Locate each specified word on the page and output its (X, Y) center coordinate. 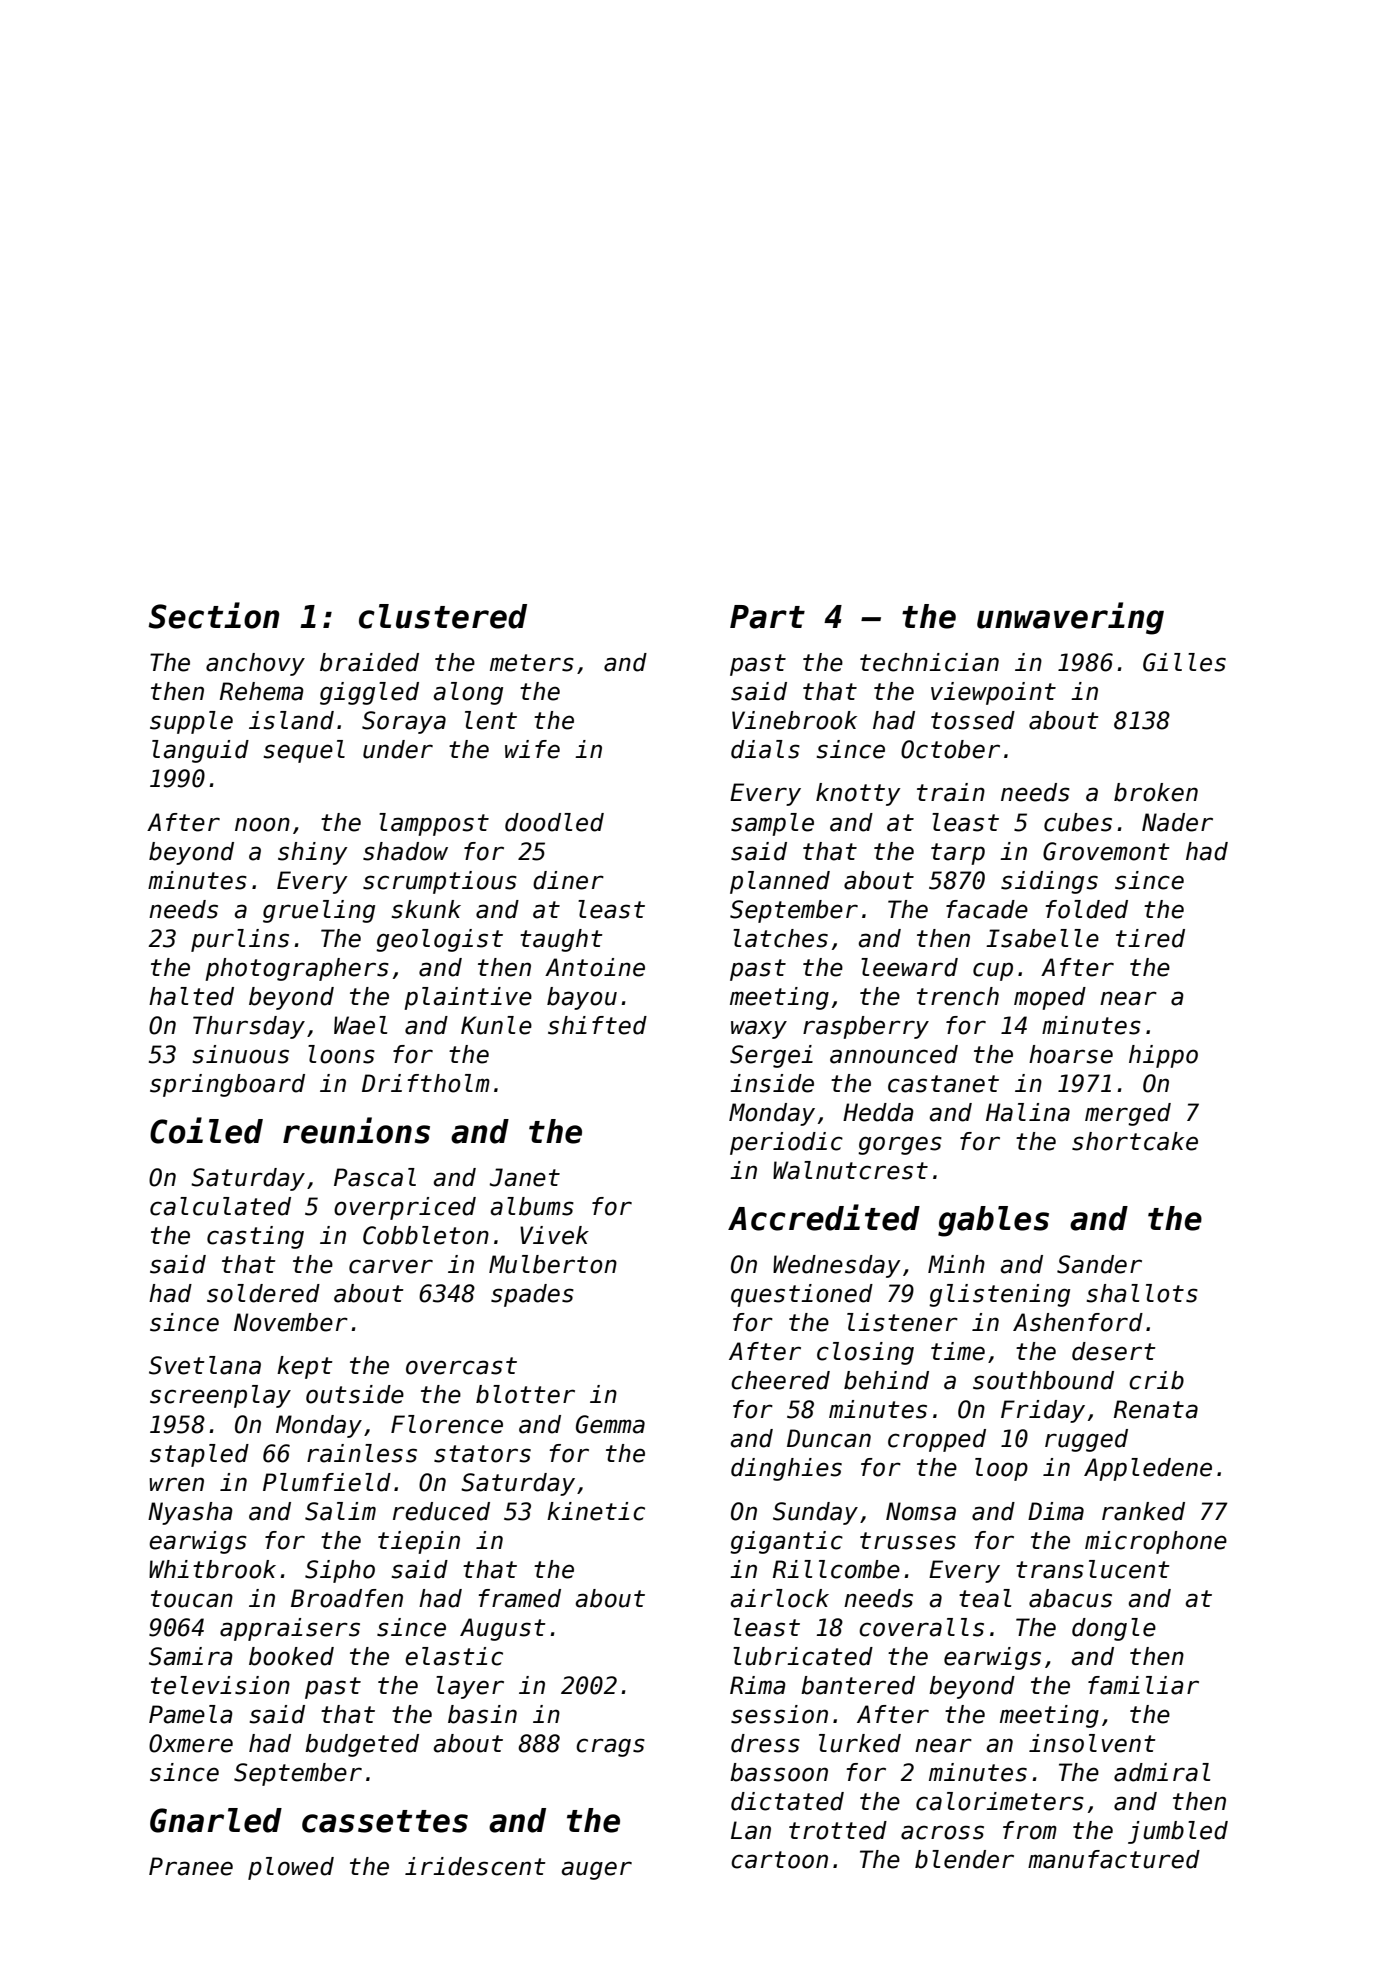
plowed (291, 1868)
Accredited (824, 1217)
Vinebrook (794, 720)
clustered (443, 616)
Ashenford (1078, 1322)
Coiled (206, 1130)
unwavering (1070, 618)
